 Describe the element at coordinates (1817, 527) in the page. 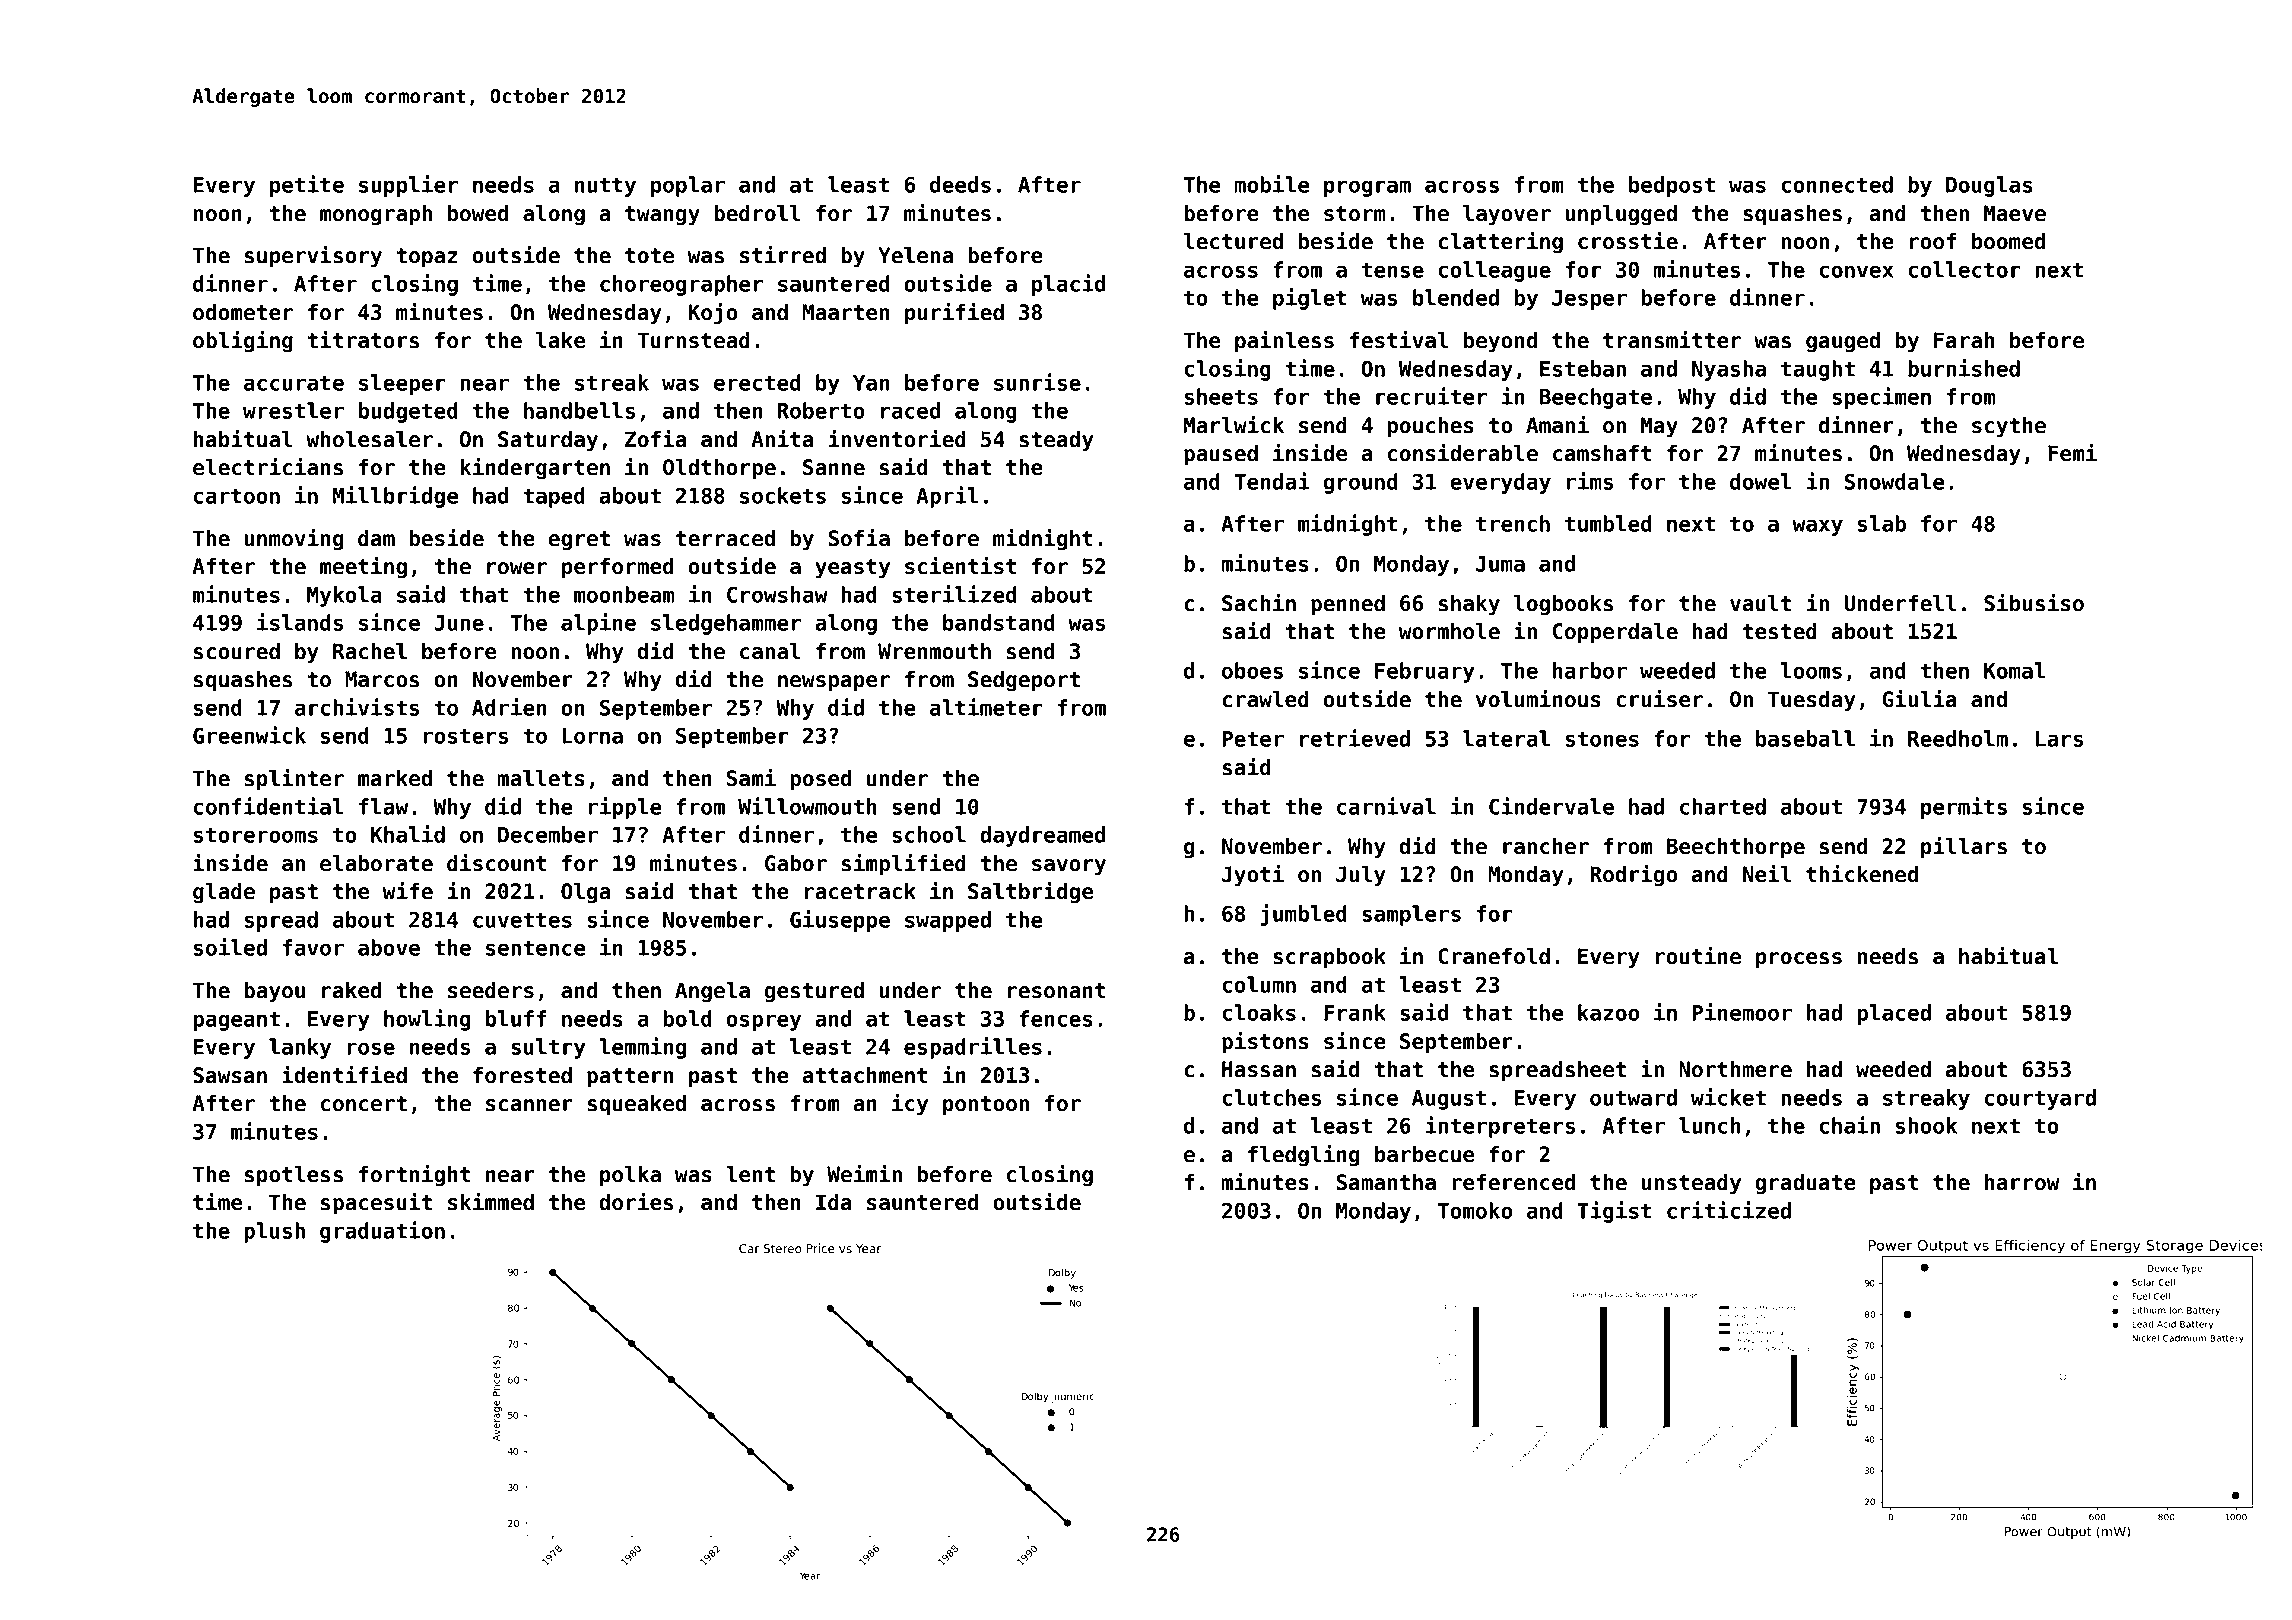

I see `waxy` at that location.
